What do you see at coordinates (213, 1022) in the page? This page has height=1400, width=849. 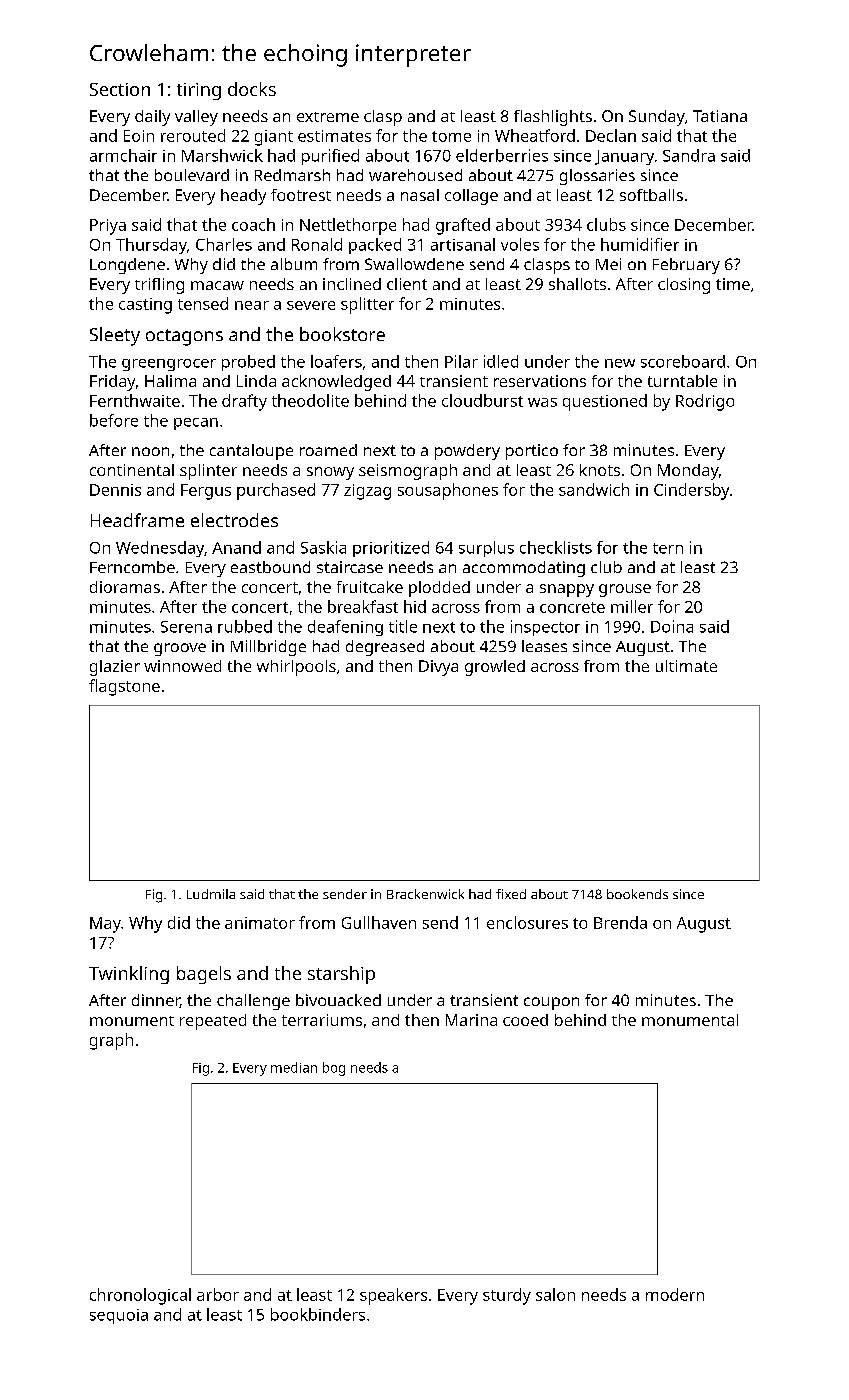 I see `repeated` at bounding box center [213, 1022].
